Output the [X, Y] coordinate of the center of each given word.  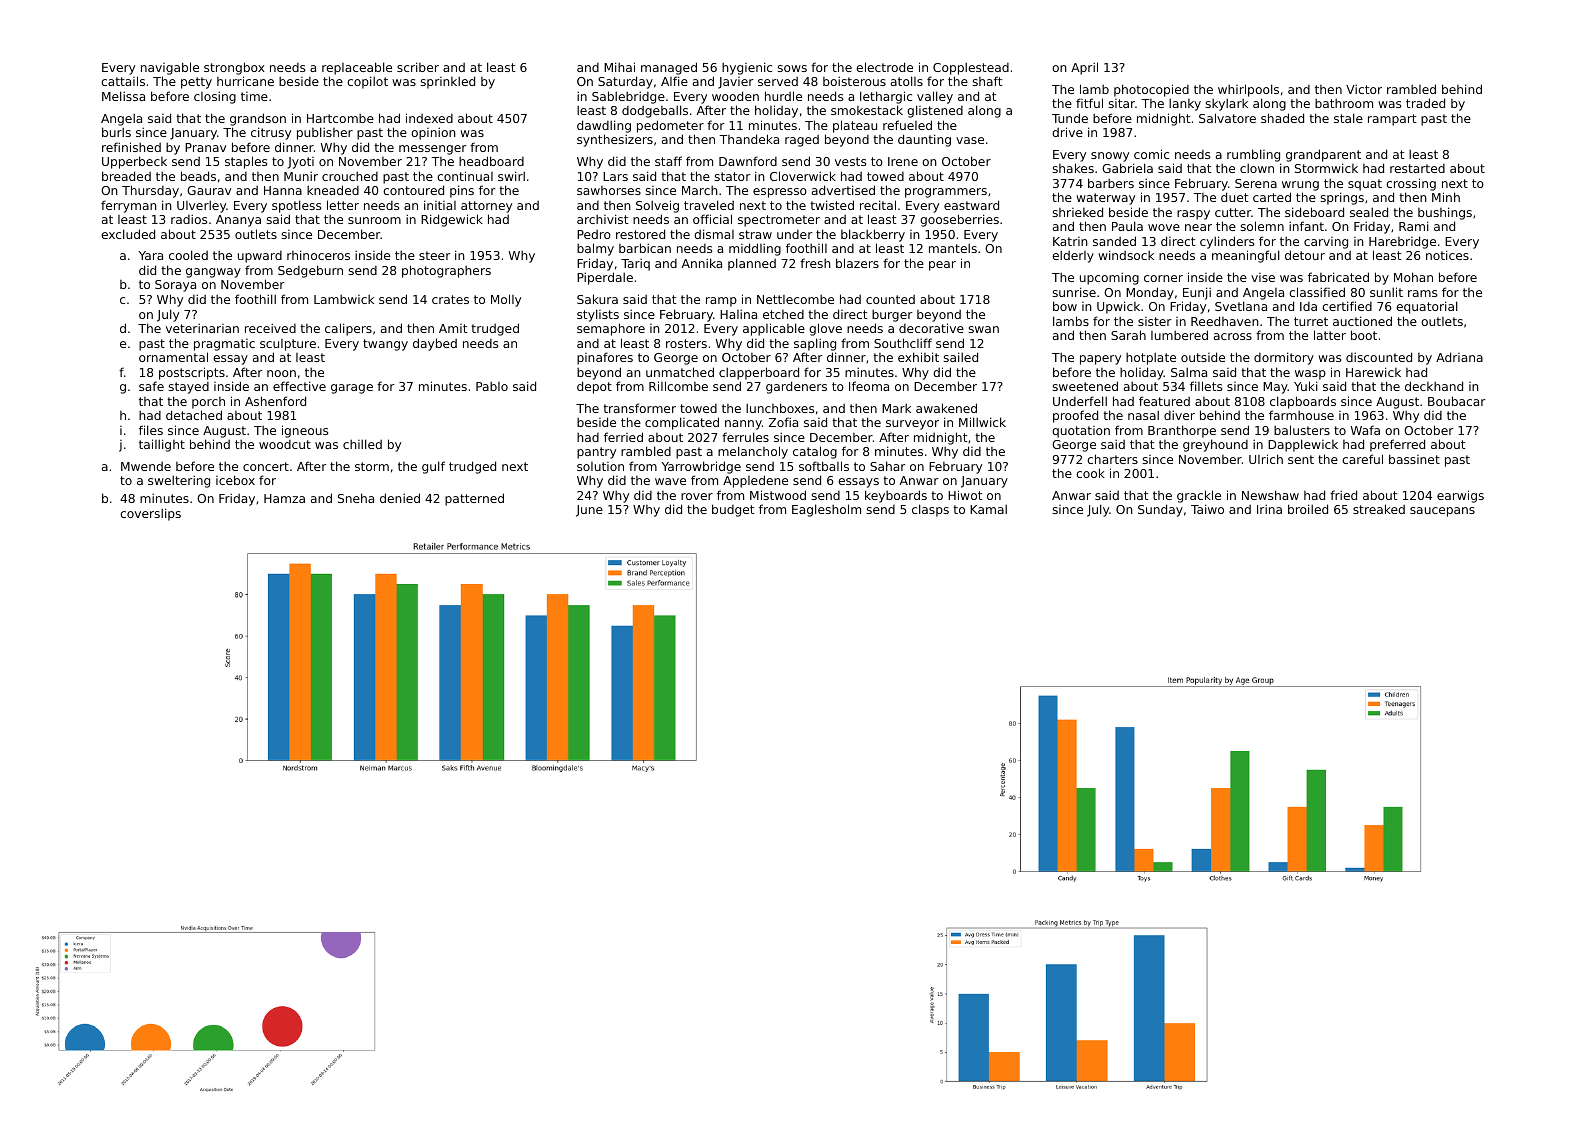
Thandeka [749, 139]
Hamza [284, 498]
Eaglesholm [826, 510]
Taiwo [1207, 509]
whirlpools [1248, 90]
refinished [131, 147]
